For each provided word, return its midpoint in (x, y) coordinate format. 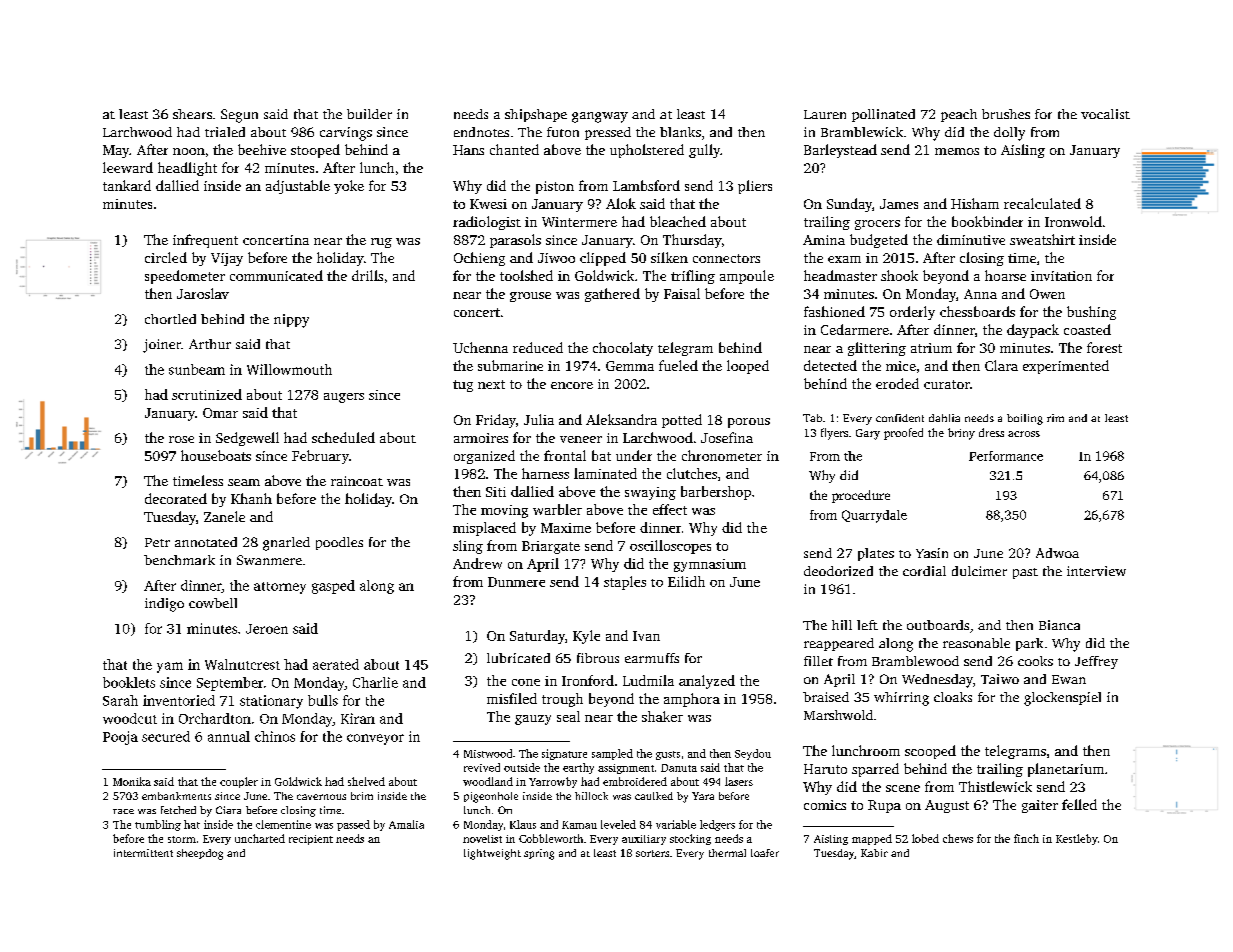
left (867, 625)
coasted (1087, 329)
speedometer (185, 277)
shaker (662, 716)
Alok (621, 203)
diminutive (971, 239)
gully (704, 151)
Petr (157, 542)
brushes (1006, 114)
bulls (323, 700)
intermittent (143, 853)
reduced (538, 347)
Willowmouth (289, 369)
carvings (346, 134)
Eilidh (686, 581)
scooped (930, 752)
